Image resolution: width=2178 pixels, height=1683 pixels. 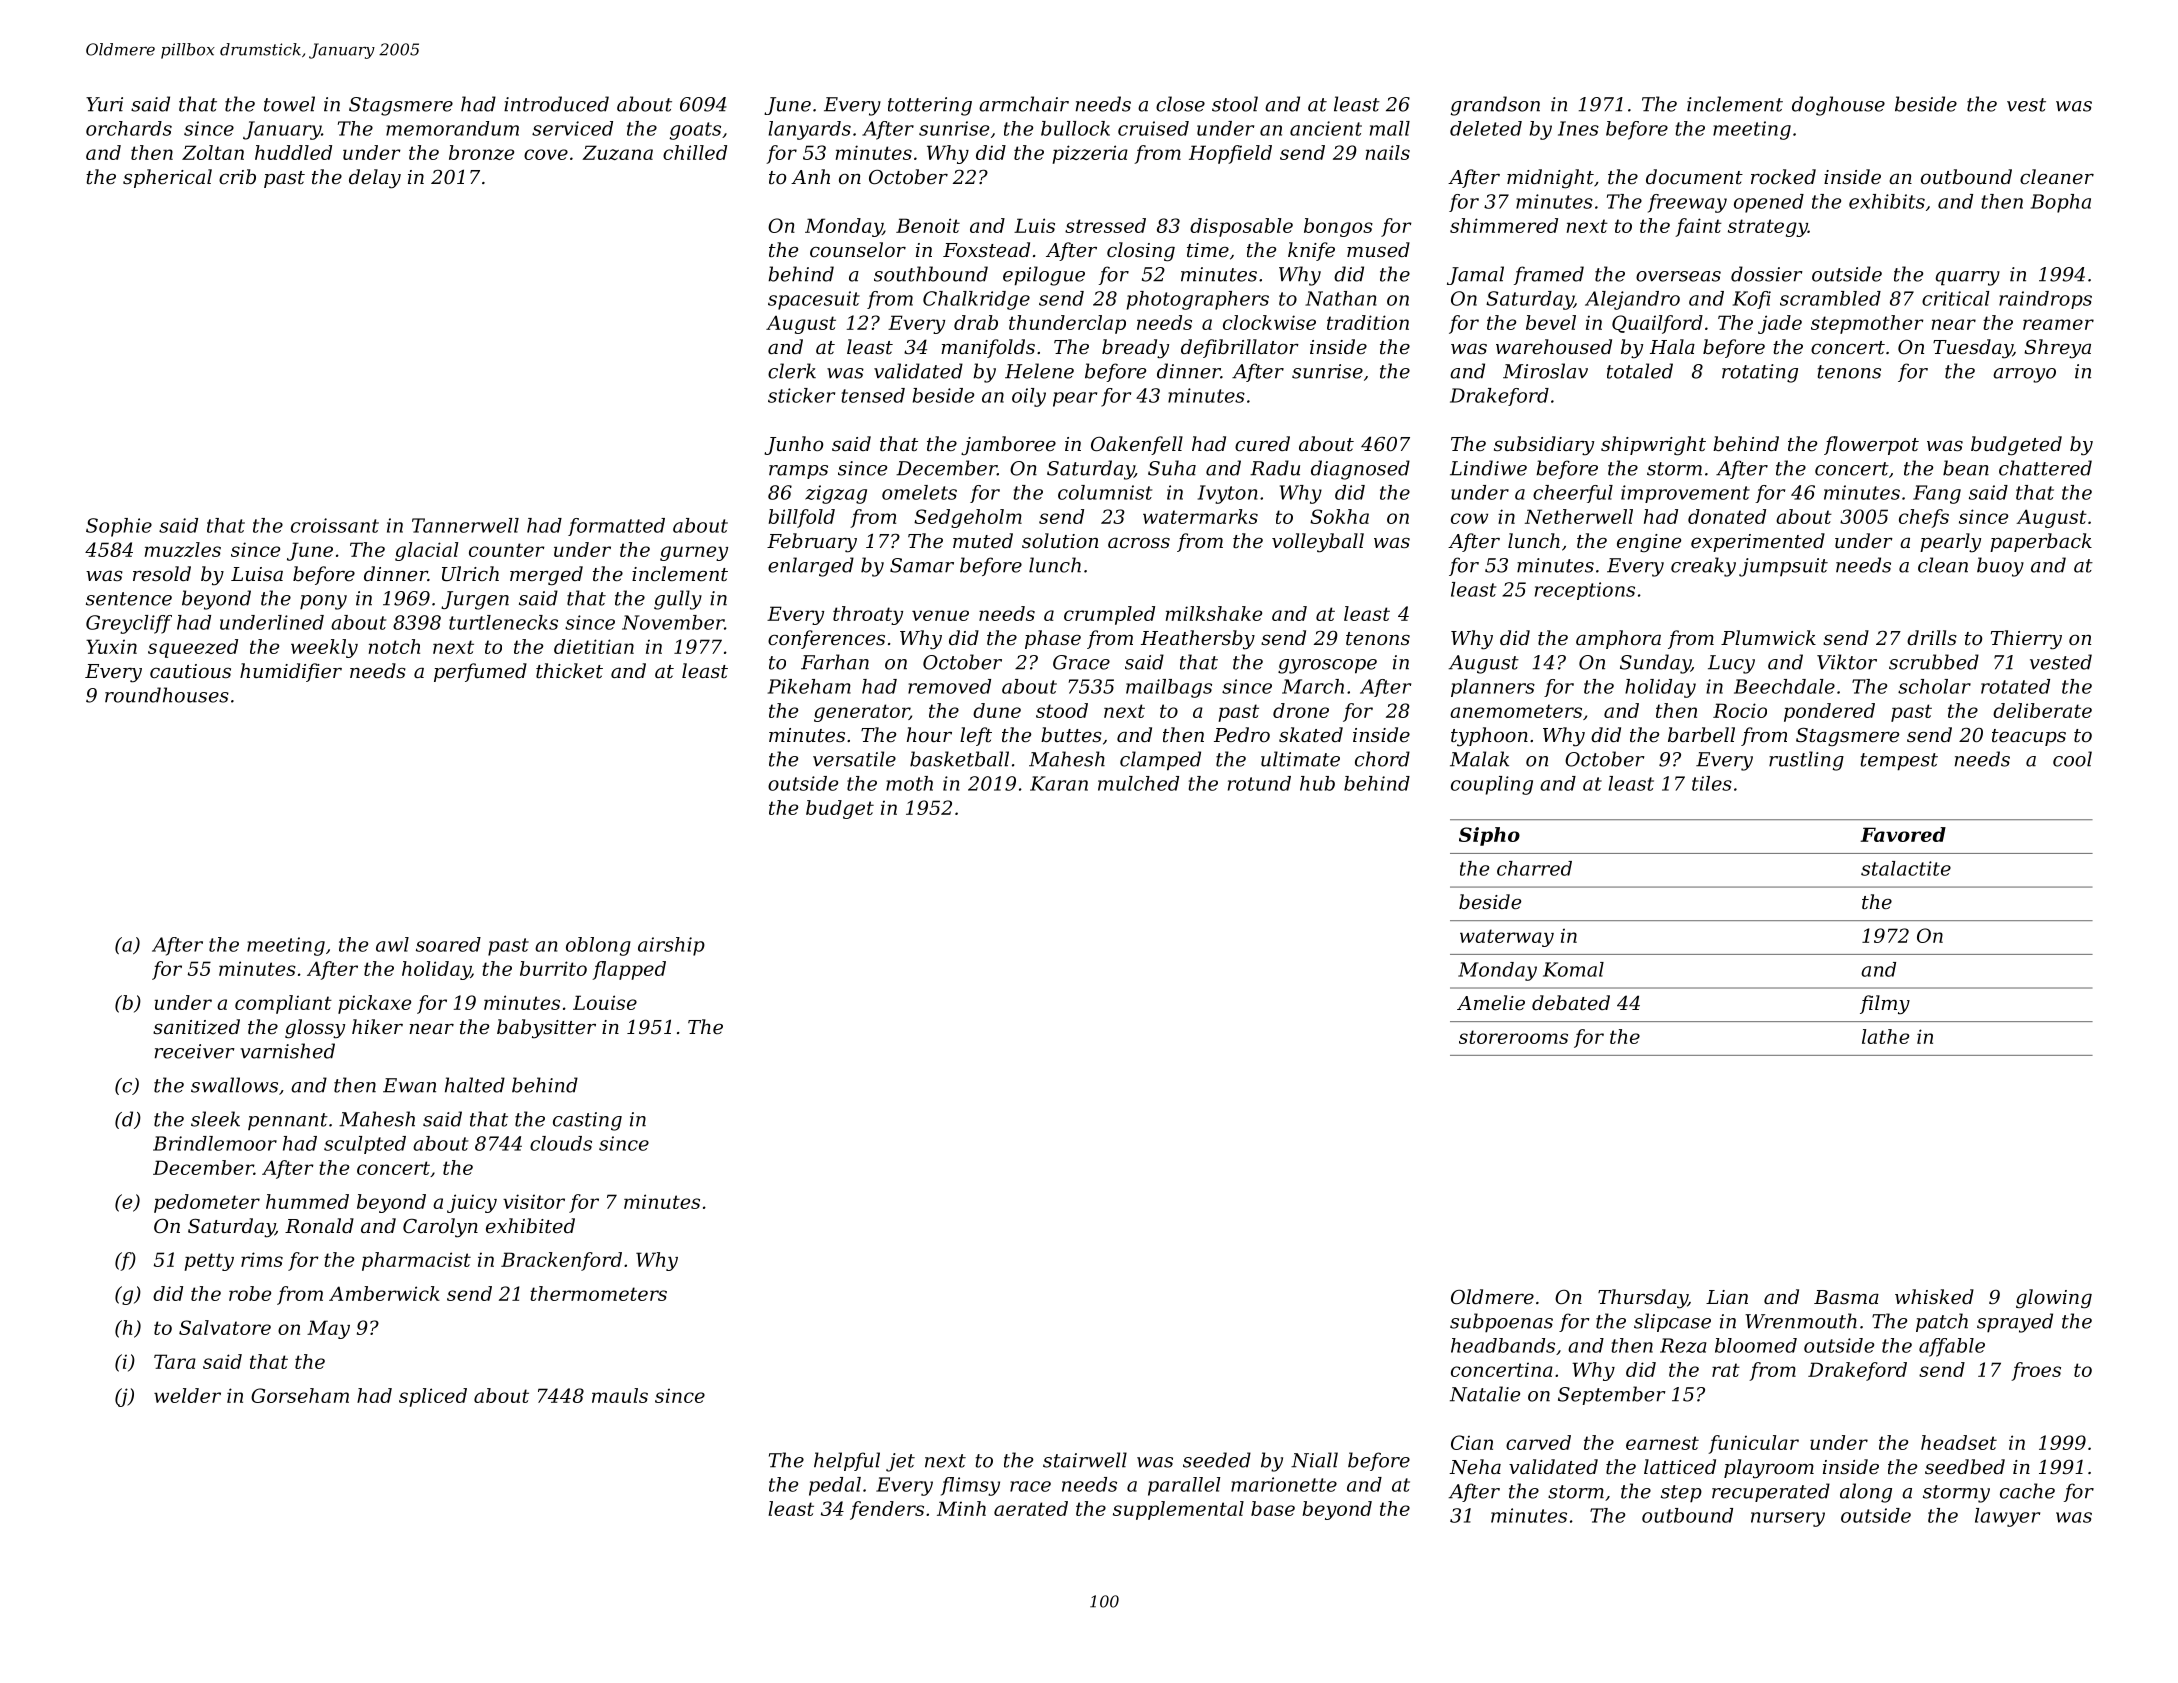 I want to click on Sipho, so click(x=1489, y=836).
